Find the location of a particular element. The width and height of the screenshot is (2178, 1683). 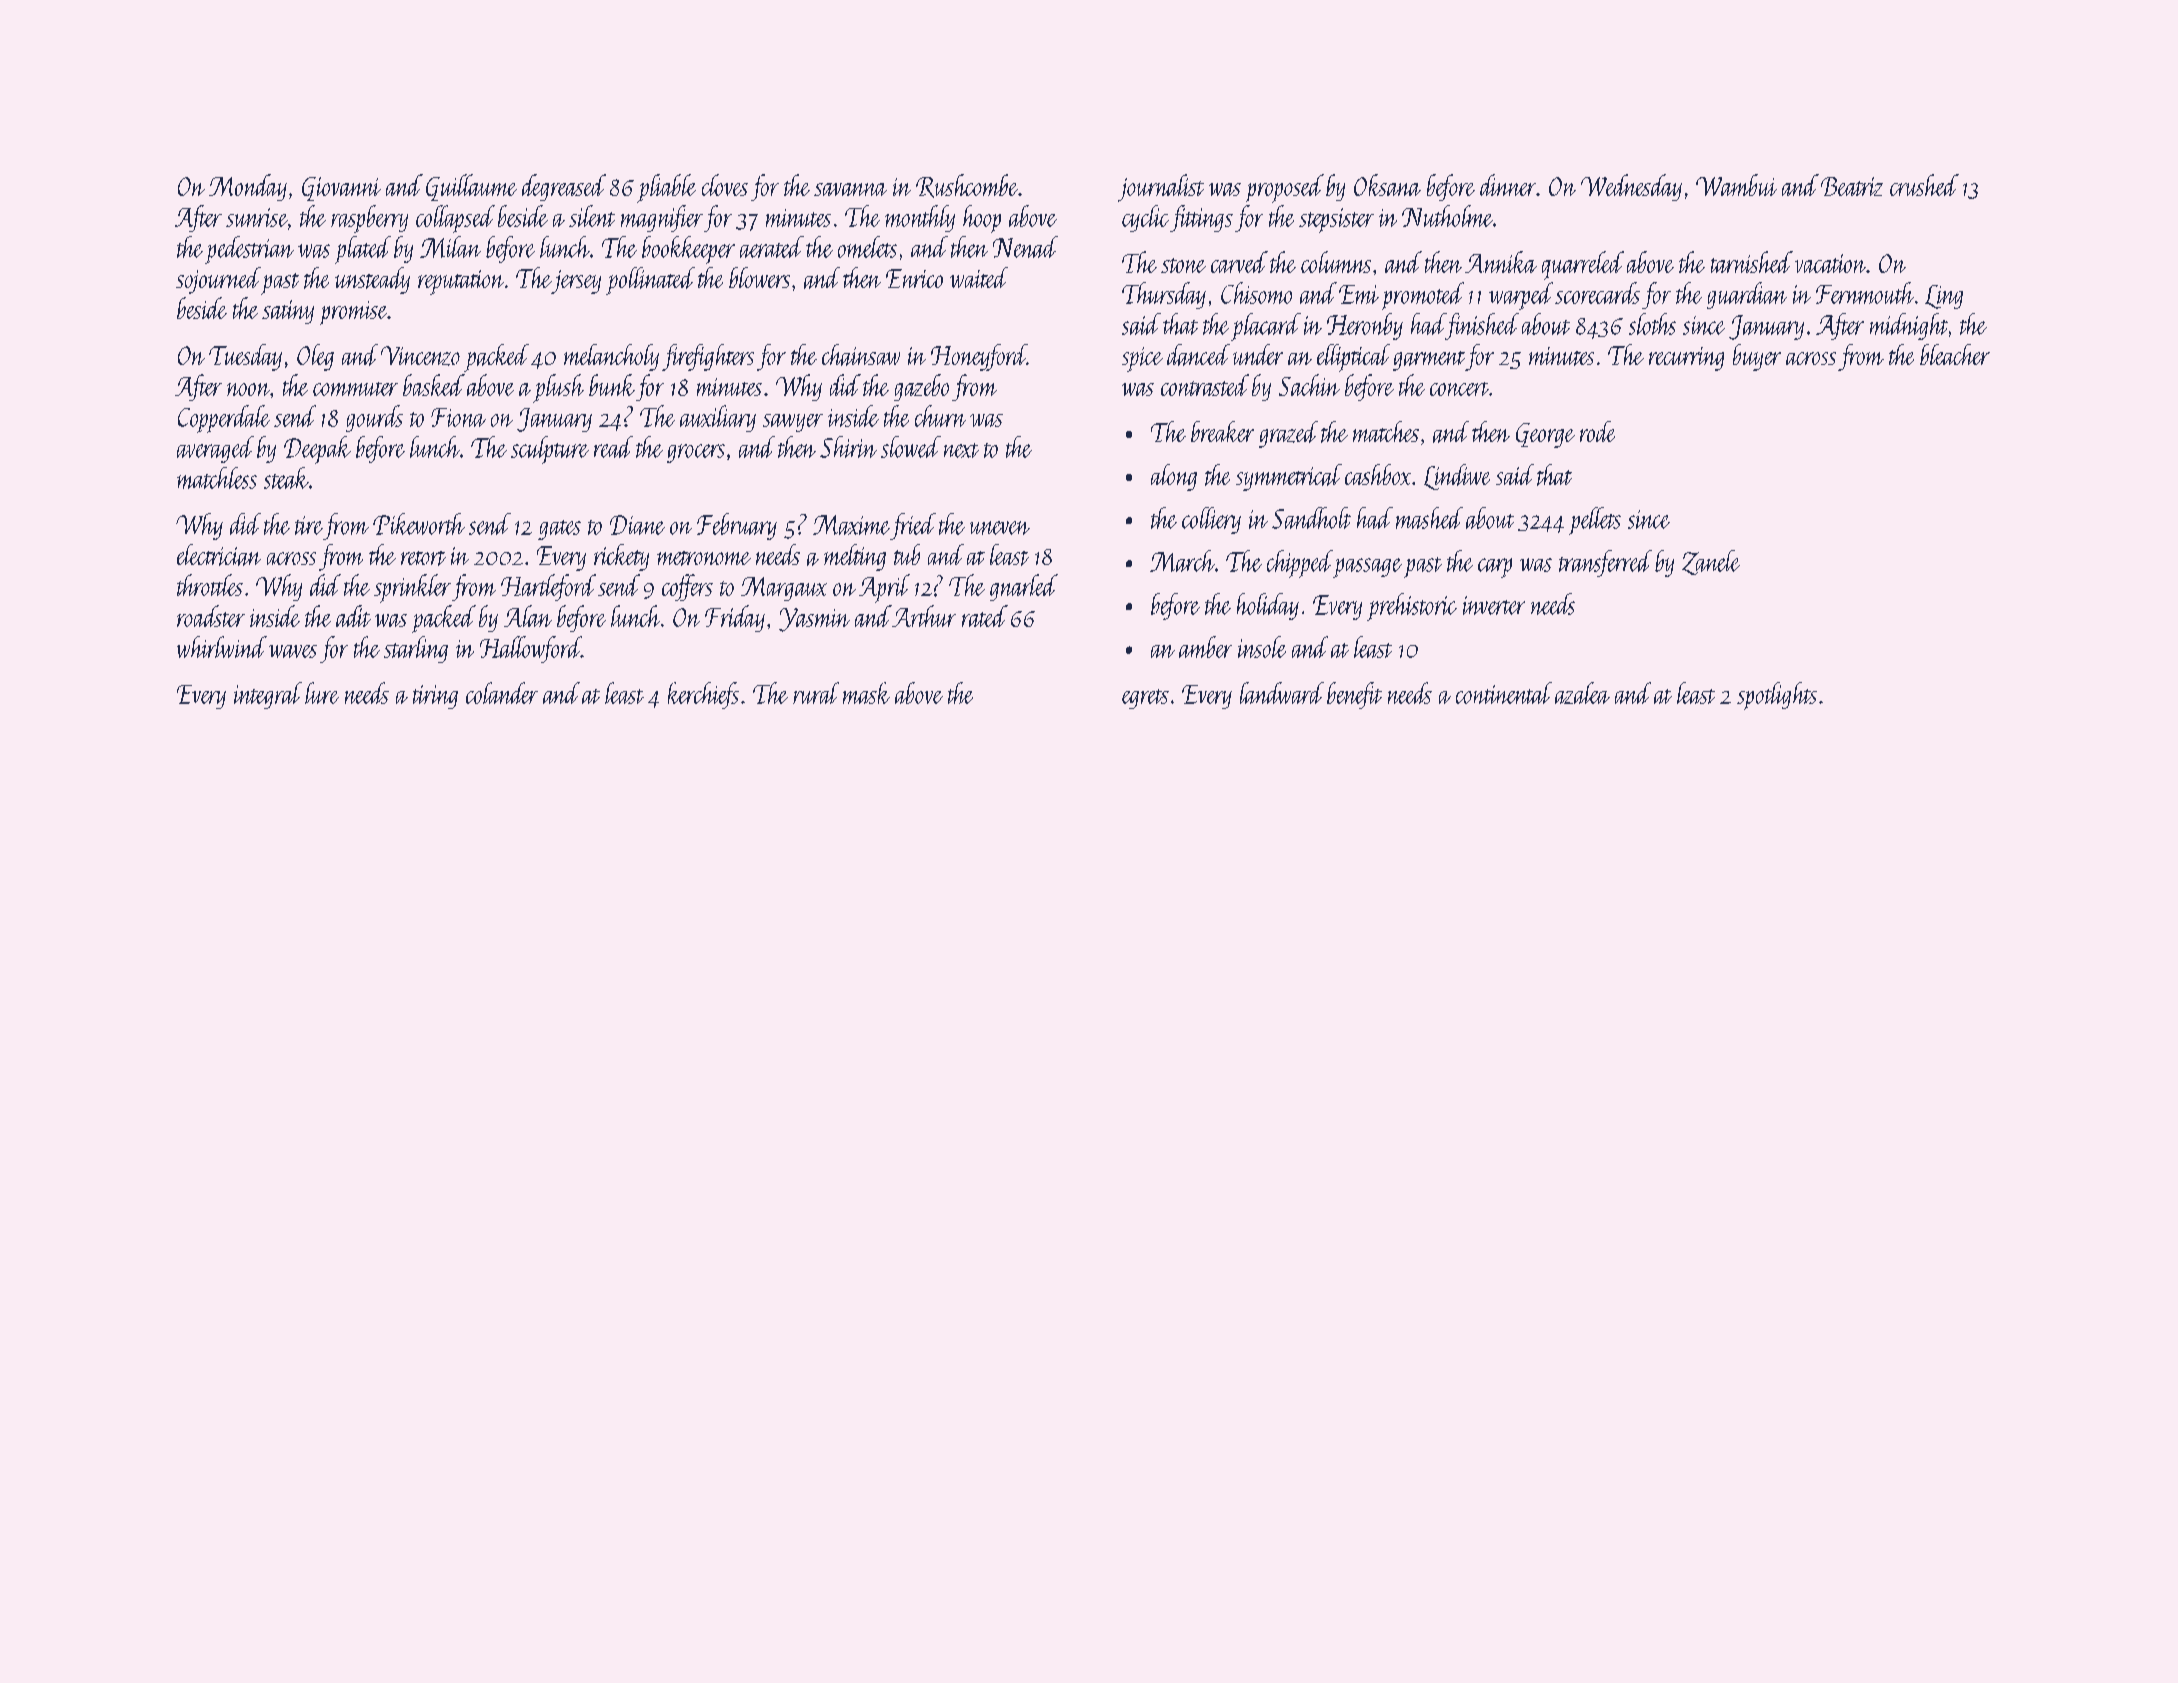

Wednesday is located at coordinates (1631, 187).
